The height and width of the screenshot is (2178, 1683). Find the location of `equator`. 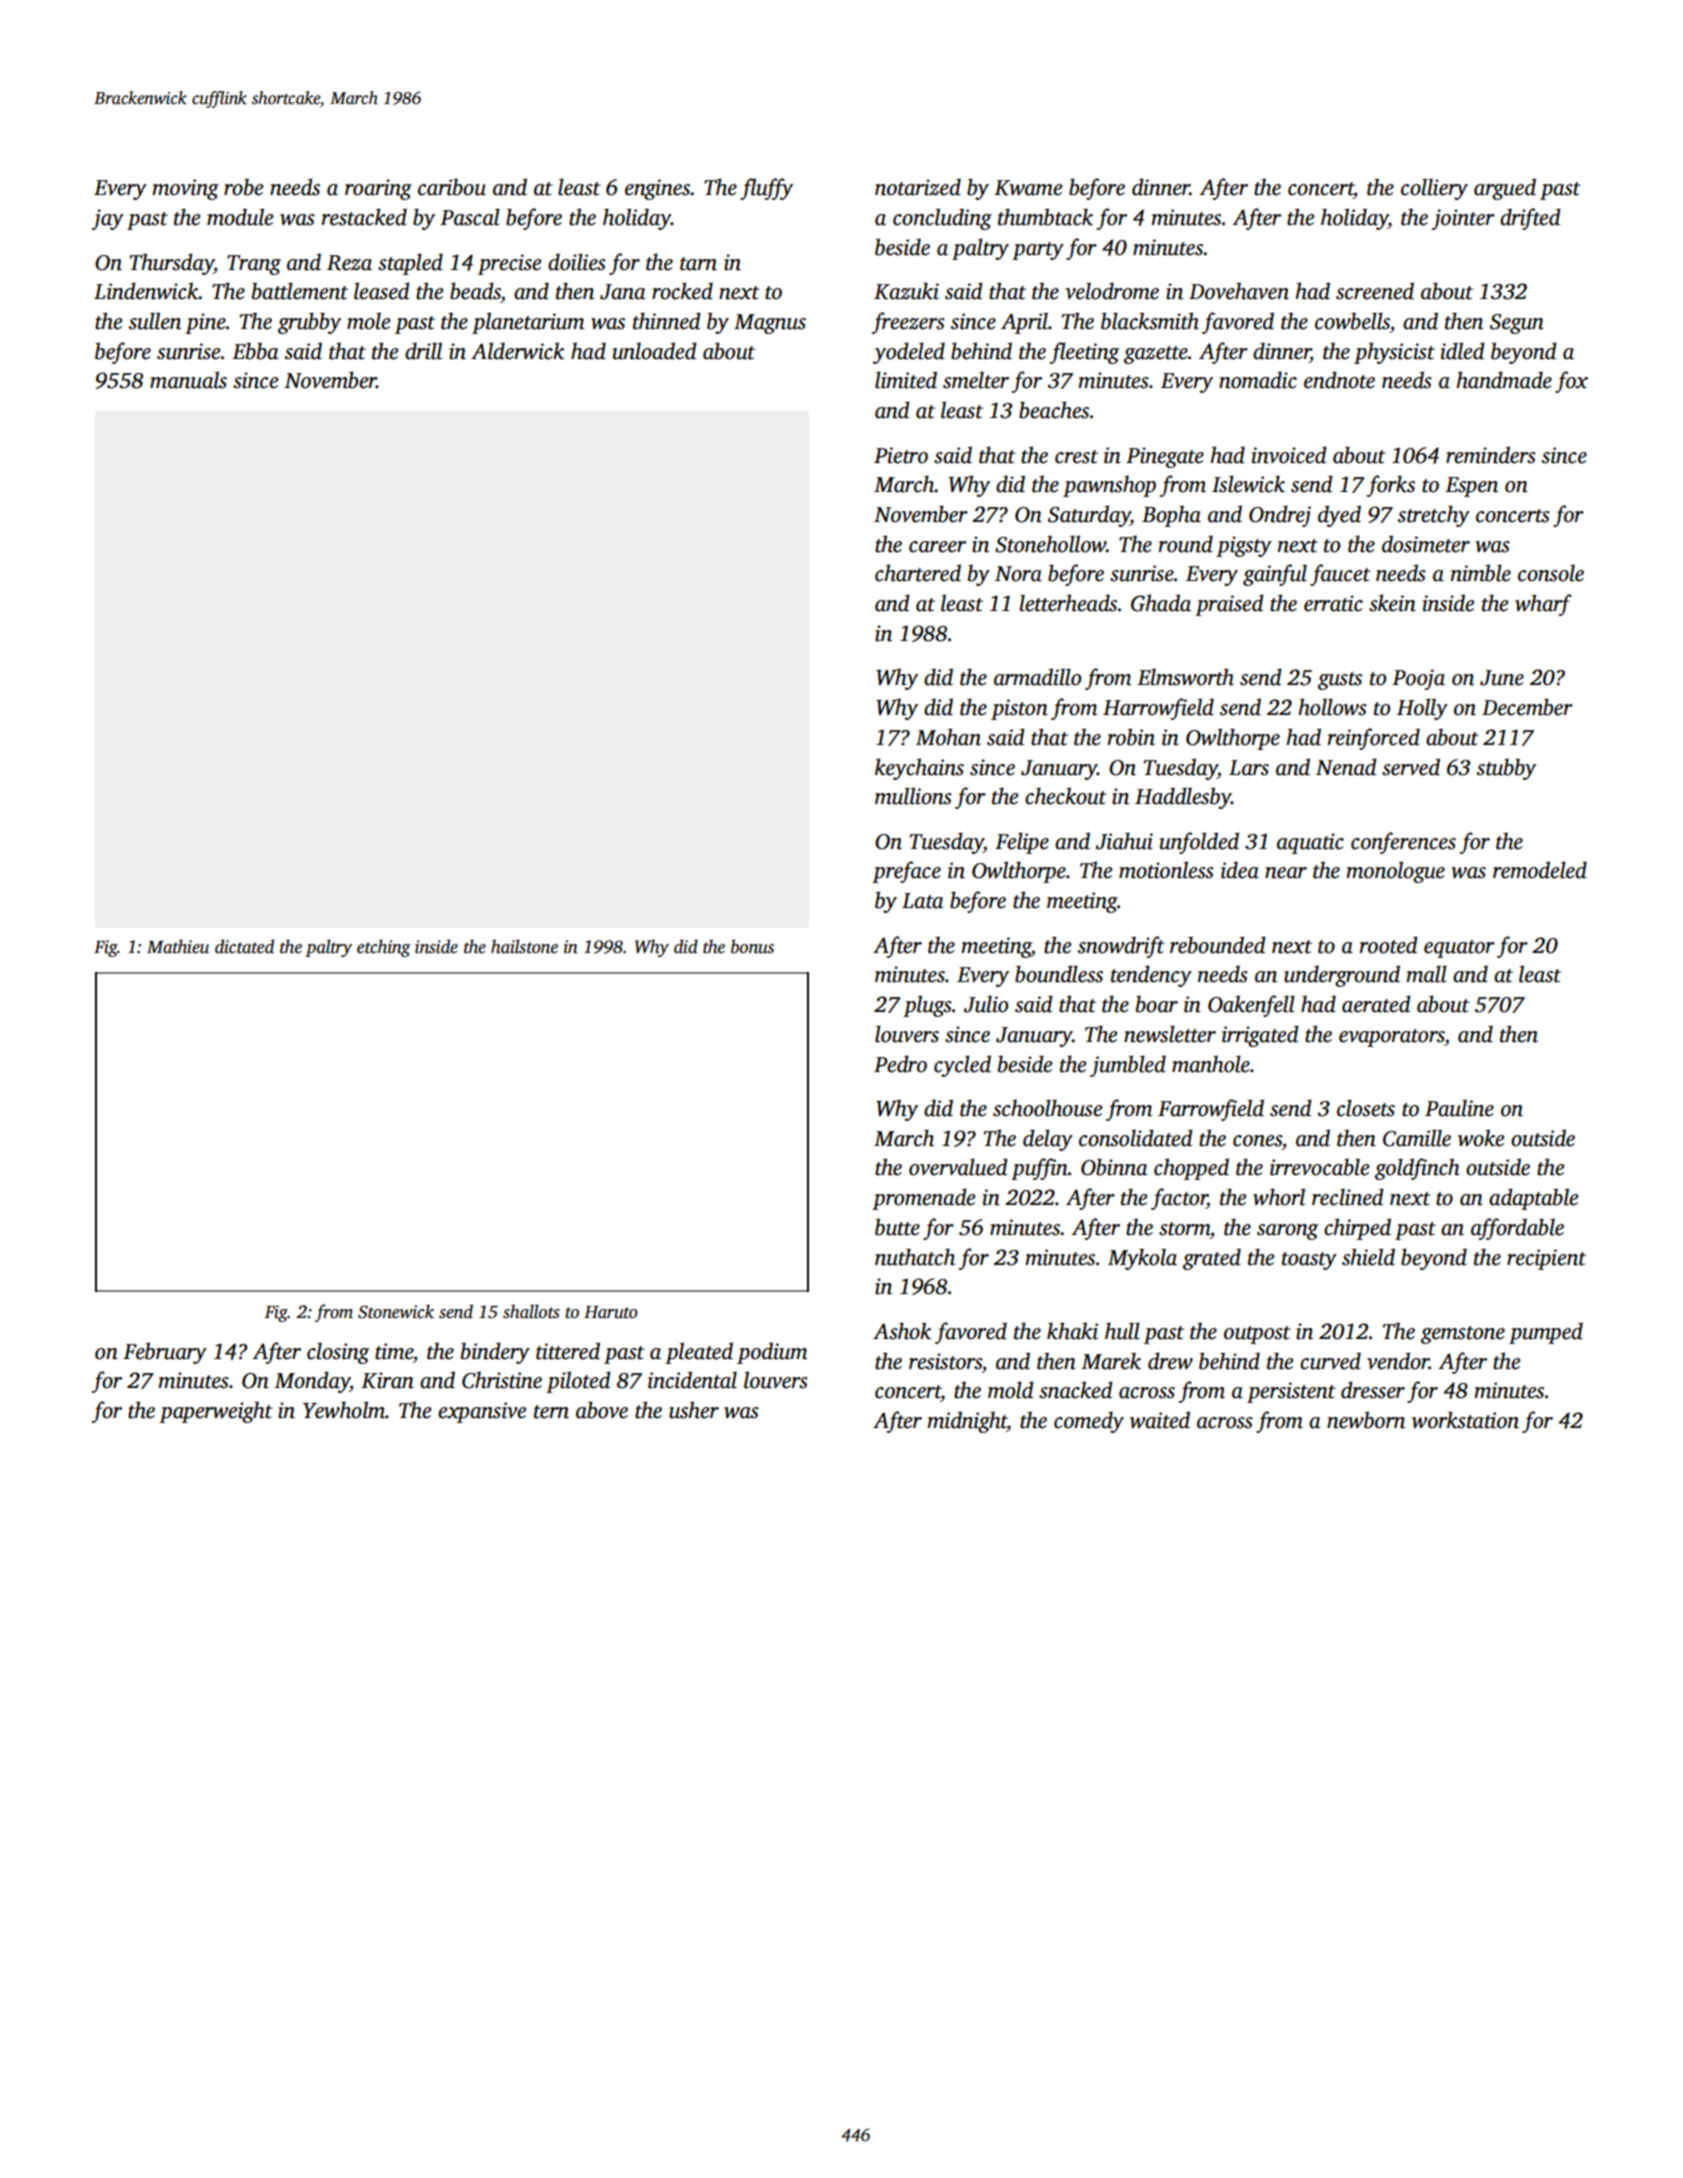

equator is located at coordinates (1459, 949).
